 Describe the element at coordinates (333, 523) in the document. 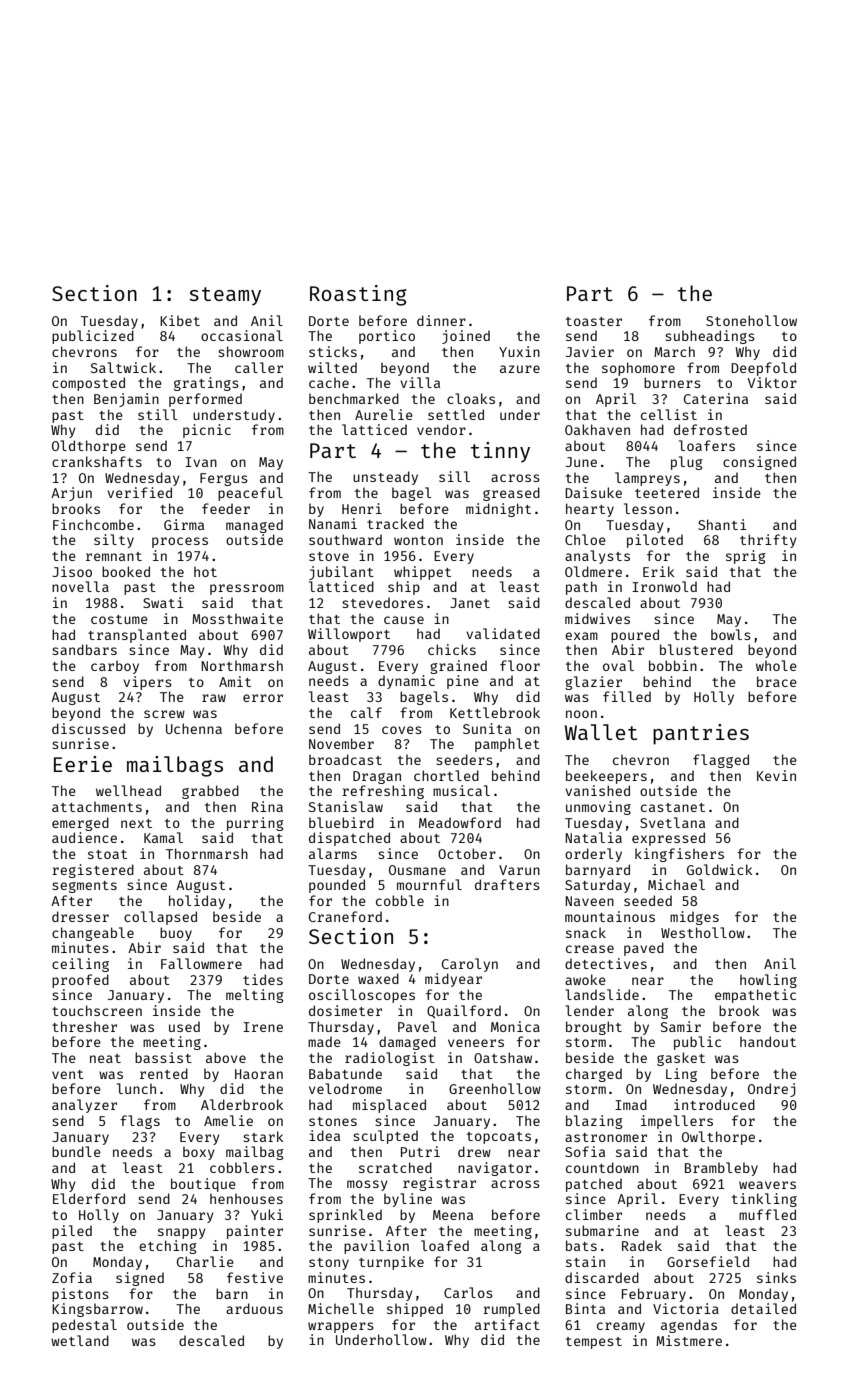

I see `Nanami` at that location.
